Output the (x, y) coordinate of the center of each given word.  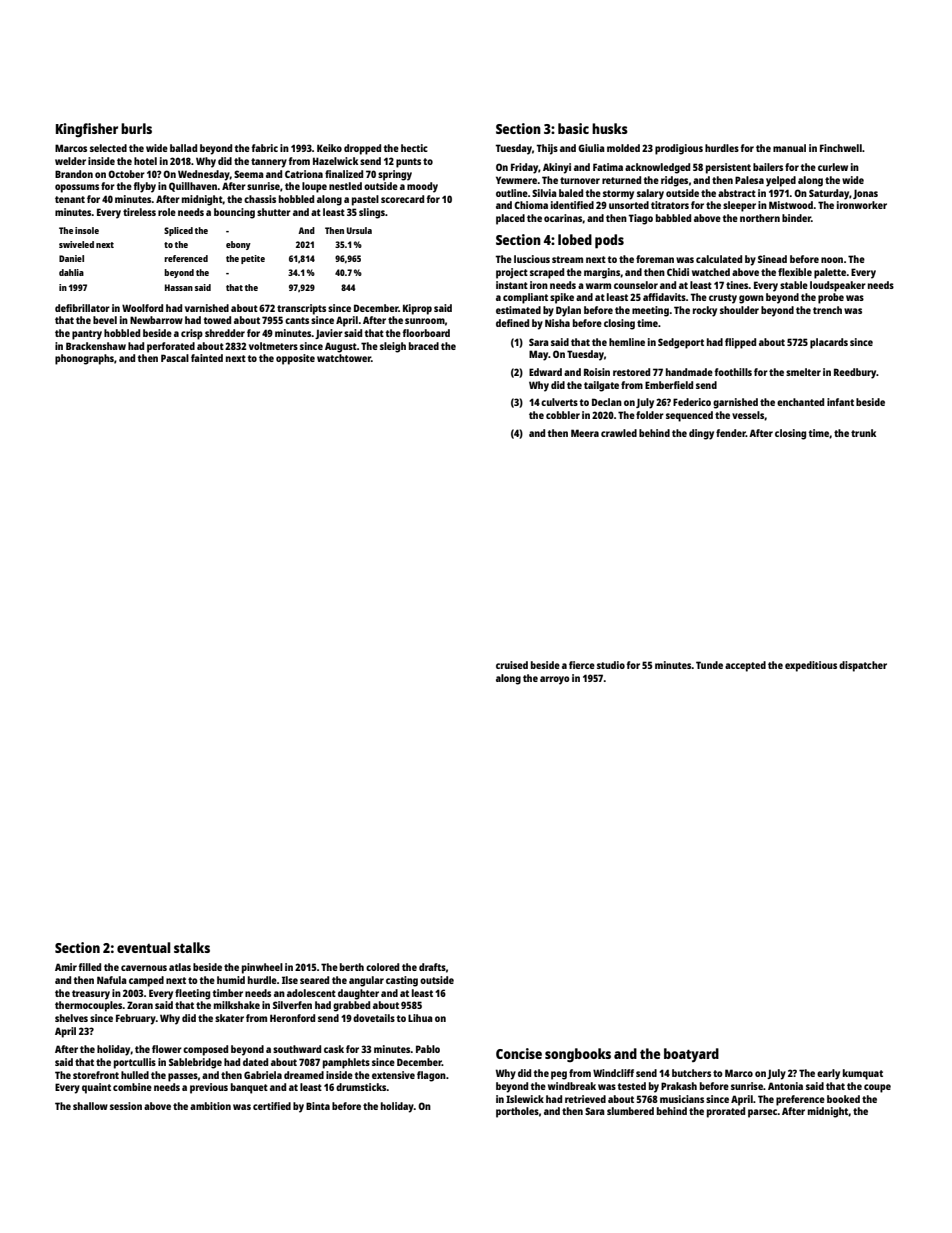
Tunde (709, 665)
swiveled (76, 244)
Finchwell (841, 148)
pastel (365, 200)
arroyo (555, 680)
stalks (192, 947)
